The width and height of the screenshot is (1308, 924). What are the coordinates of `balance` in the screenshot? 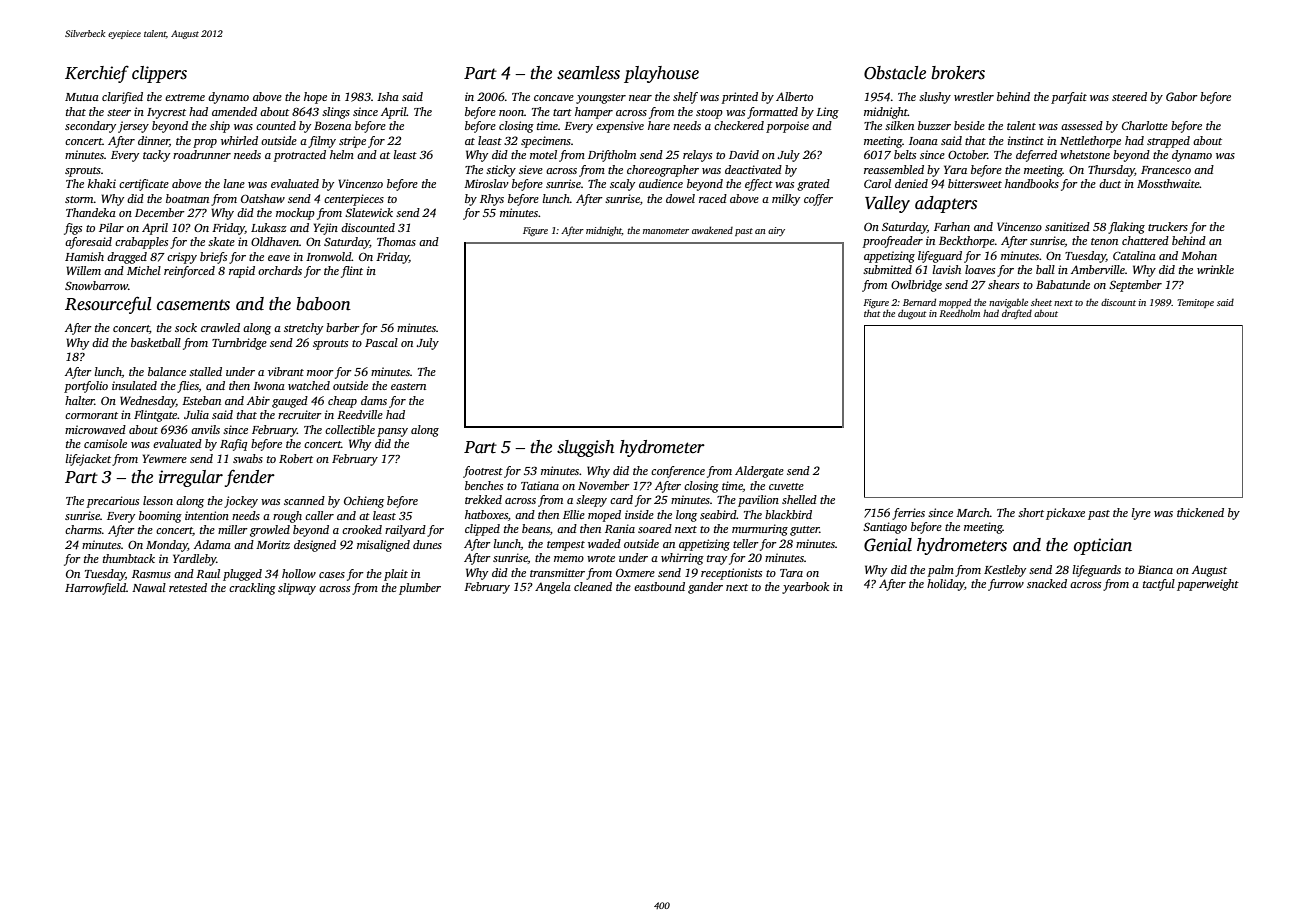 It's located at (167, 371).
